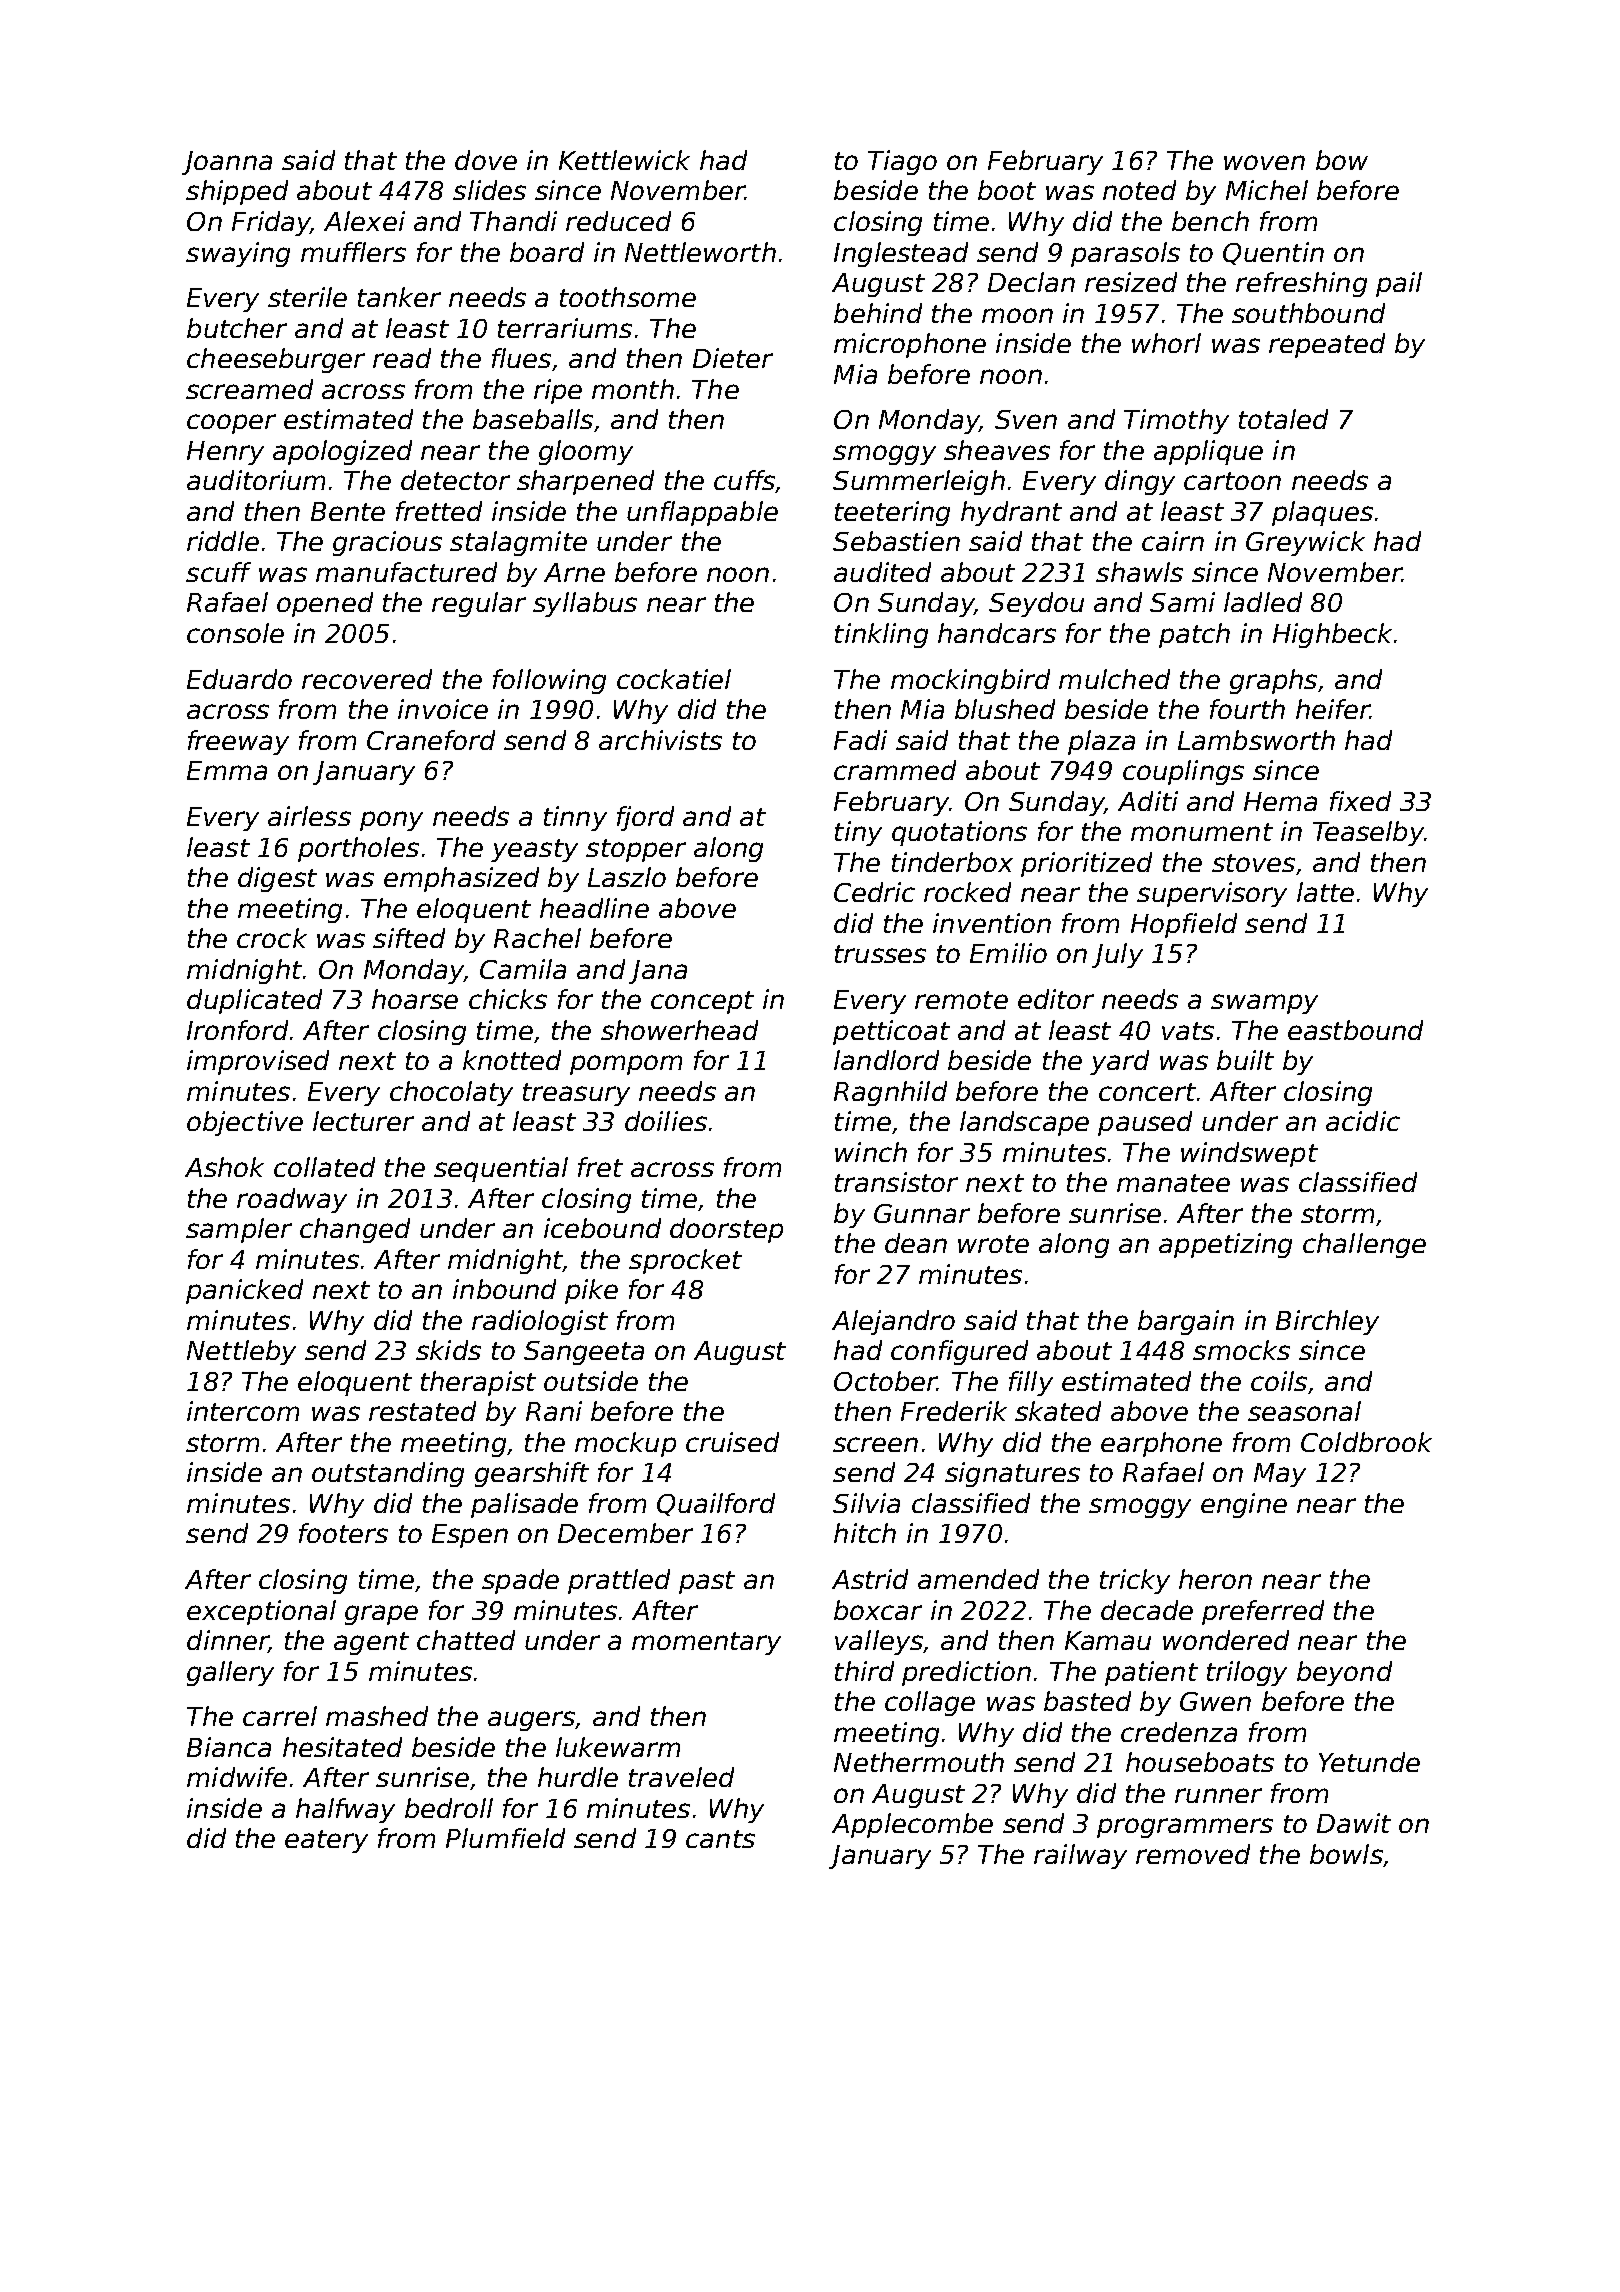 This image has width=1620, height=2292. Describe the element at coordinates (1263, 602) in the image. I see `ladled` at that location.
